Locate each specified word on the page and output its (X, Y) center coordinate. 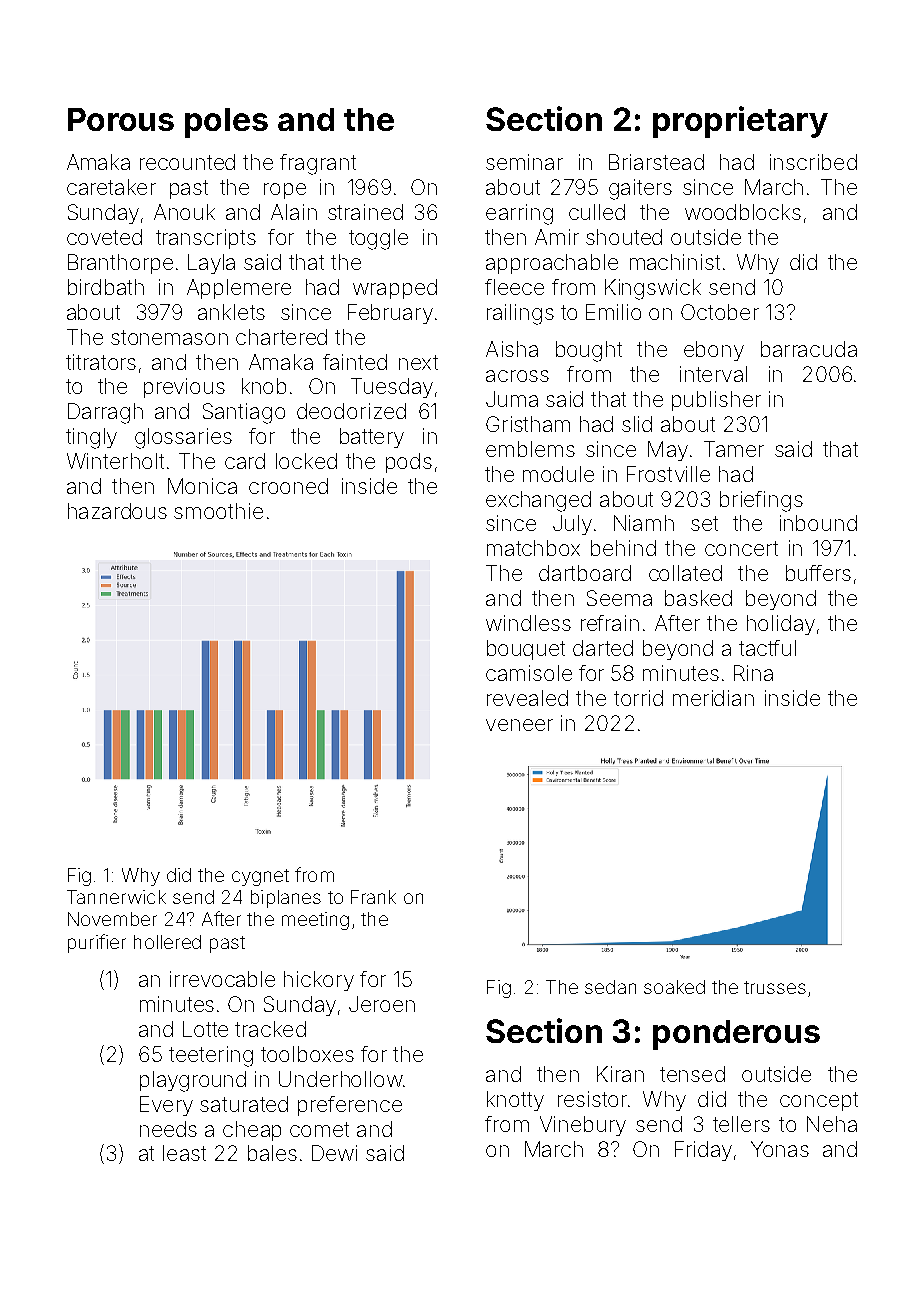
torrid (638, 698)
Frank (373, 897)
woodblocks (743, 212)
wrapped (395, 289)
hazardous (117, 511)
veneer (519, 725)
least (184, 1153)
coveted (104, 237)
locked (306, 461)
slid (637, 424)
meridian (713, 698)
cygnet (260, 877)
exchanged (538, 501)
